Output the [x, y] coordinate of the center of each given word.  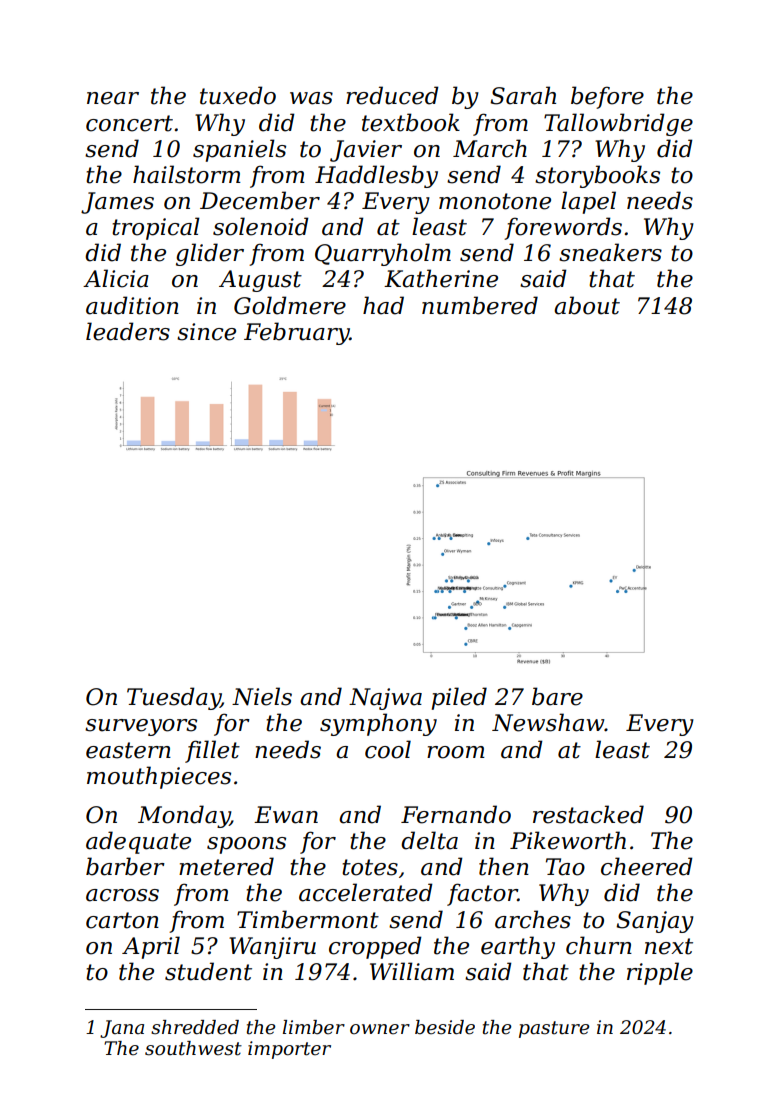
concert [129, 123]
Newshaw [548, 722]
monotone [495, 201]
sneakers [610, 252]
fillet [212, 751]
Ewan [286, 815]
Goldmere [290, 305]
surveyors [141, 727]
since [206, 332]
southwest [193, 1048]
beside [445, 1027]
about [587, 305]
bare [557, 696]
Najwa [385, 699]
